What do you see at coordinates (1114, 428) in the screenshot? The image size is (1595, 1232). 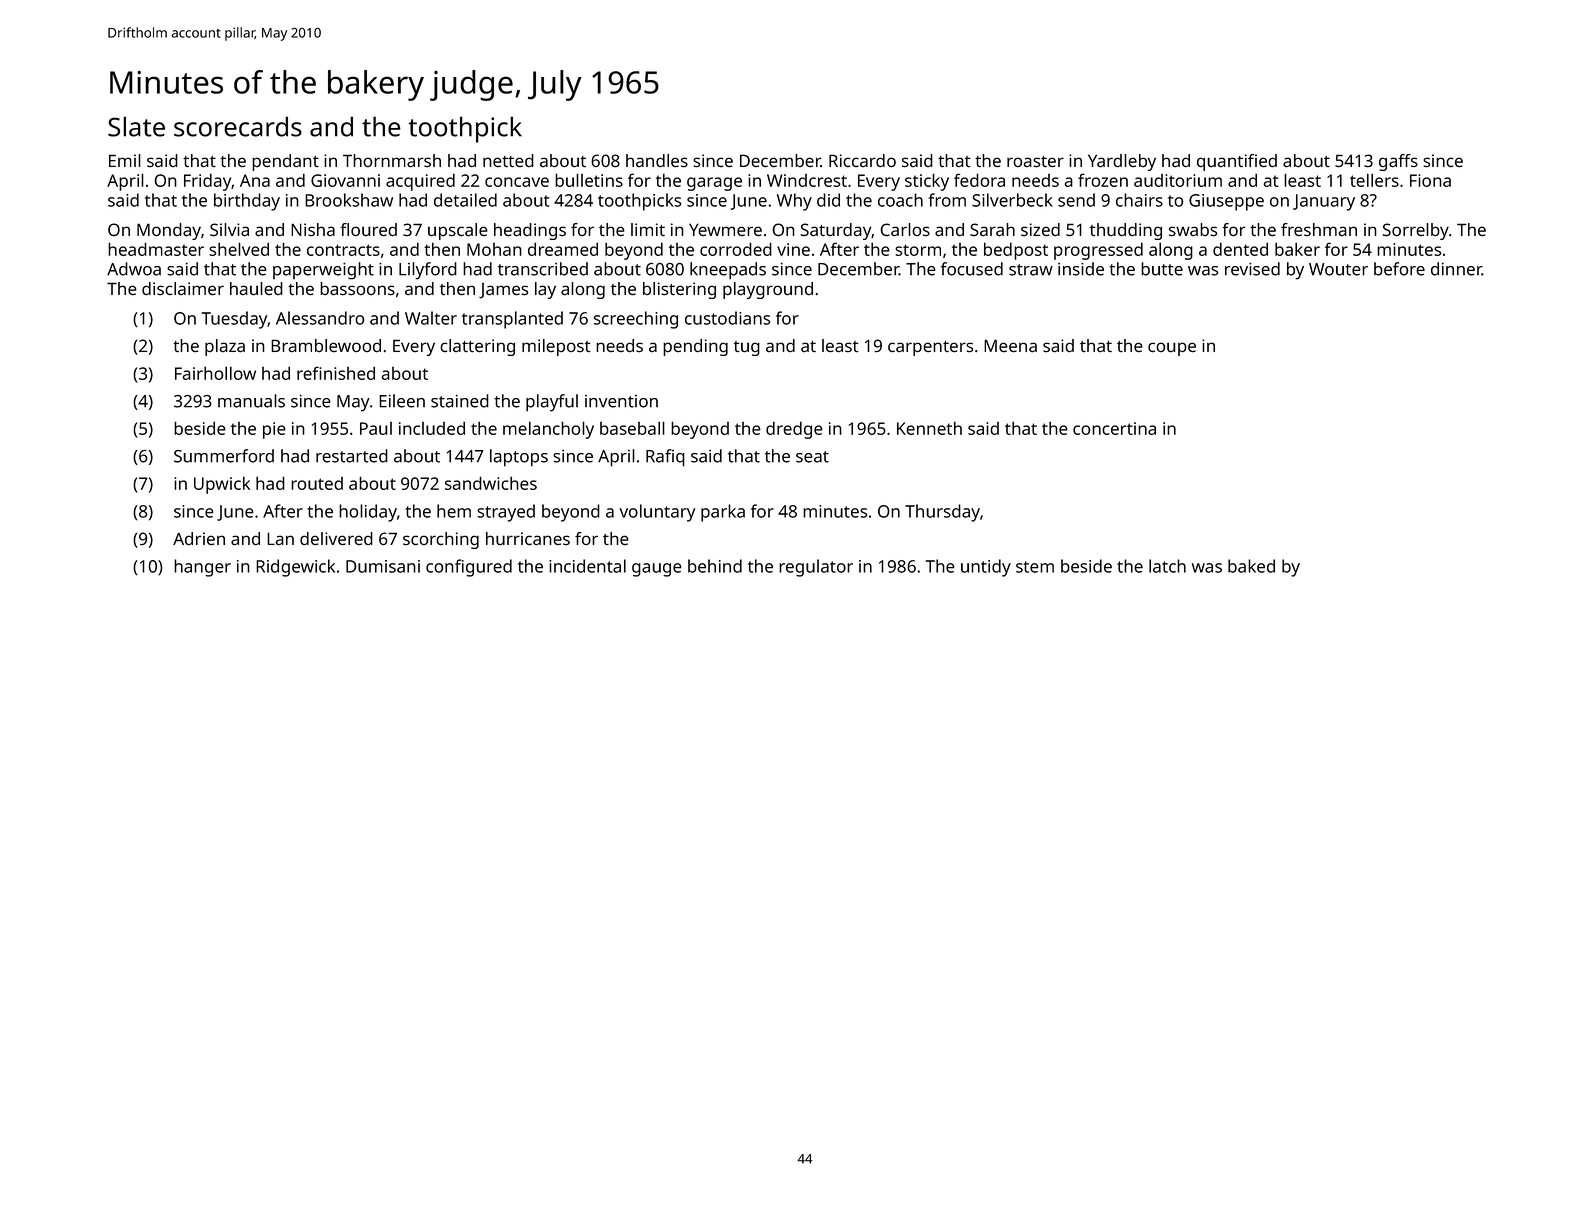 I see `concertina` at bounding box center [1114, 428].
